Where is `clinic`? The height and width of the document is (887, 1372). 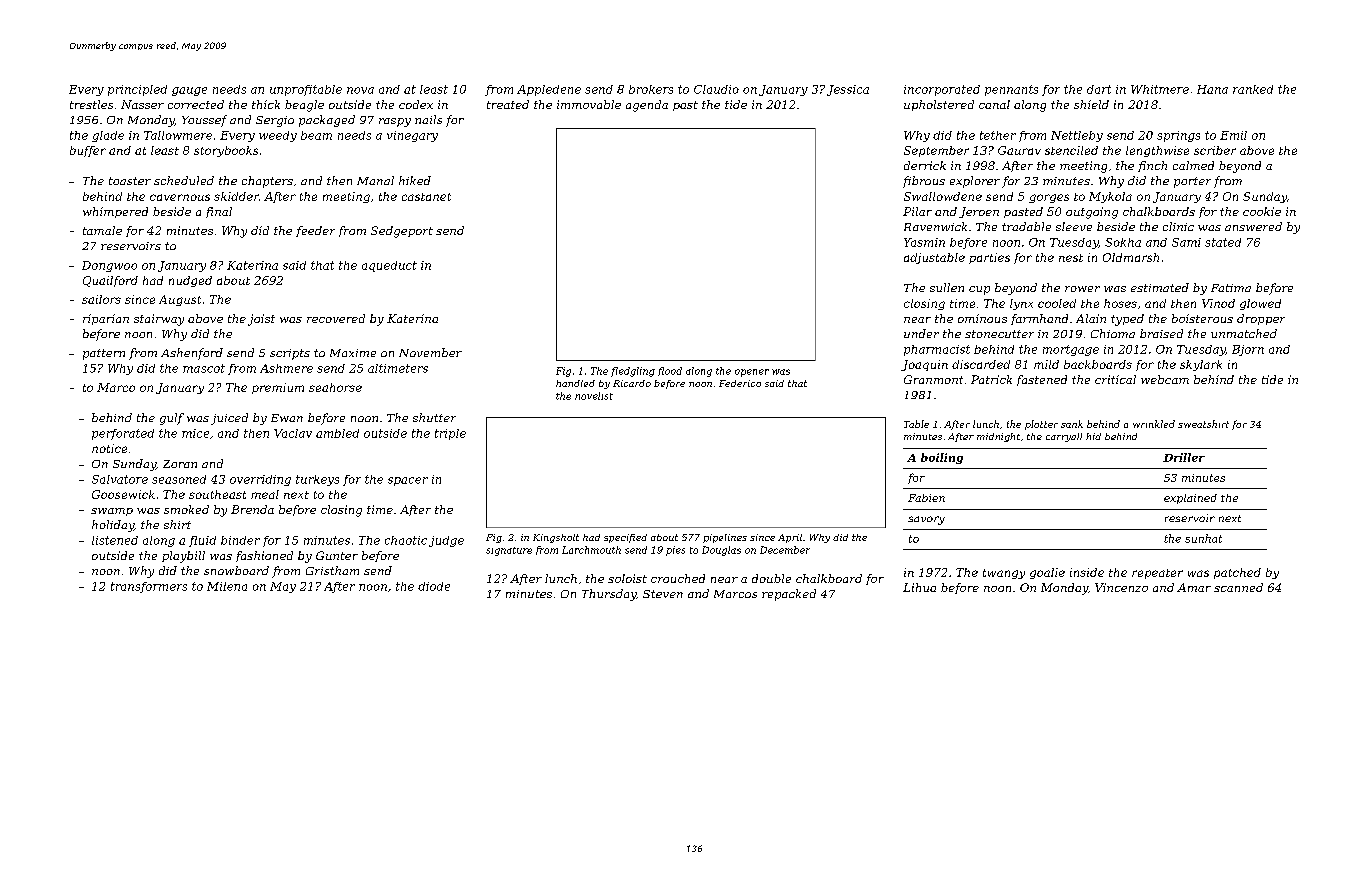 clinic is located at coordinates (1178, 226).
